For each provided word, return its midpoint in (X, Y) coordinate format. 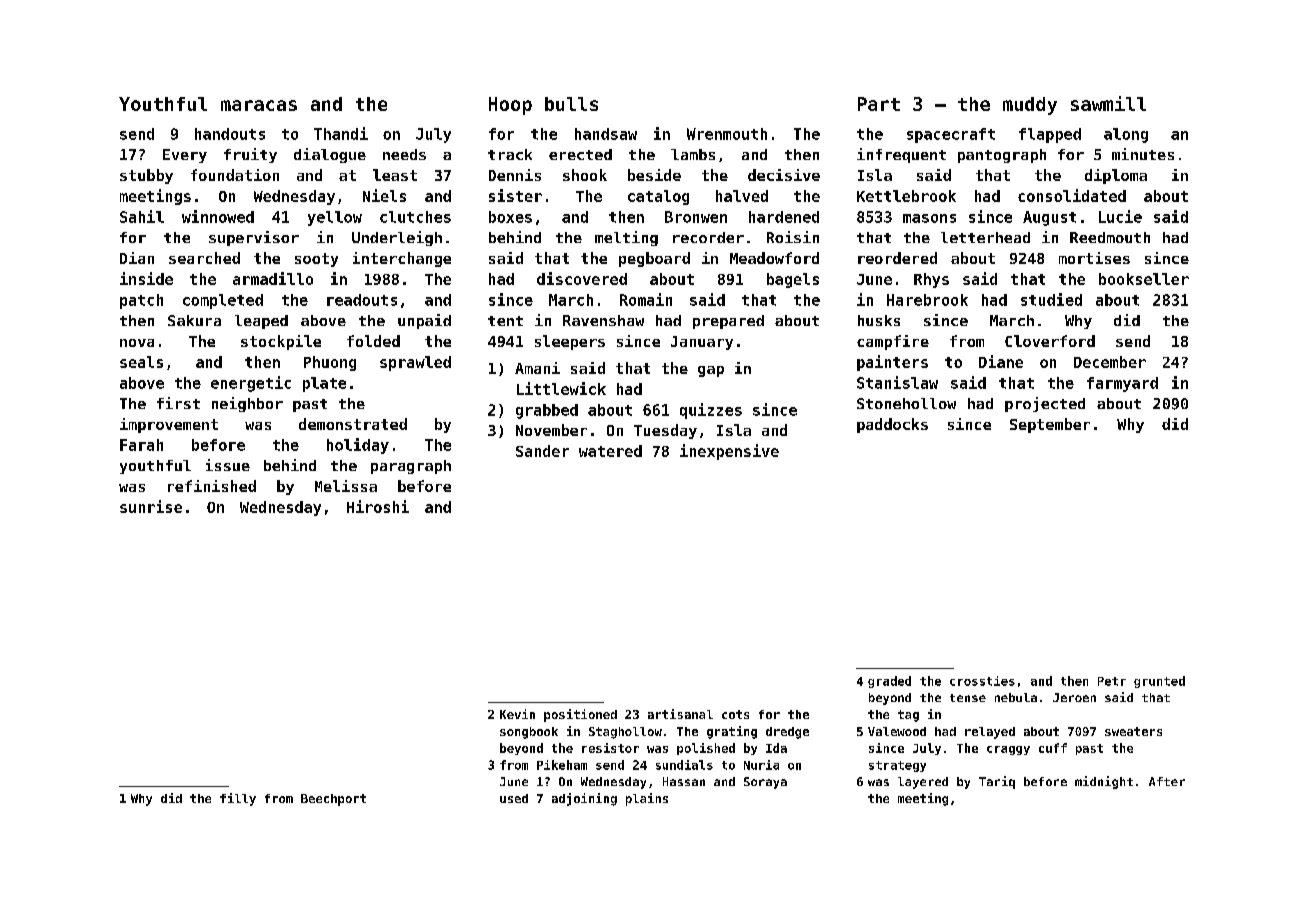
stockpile (281, 342)
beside (654, 175)
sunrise (151, 506)
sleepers (570, 342)
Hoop (510, 106)
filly (238, 799)
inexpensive (729, 452)
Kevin (517, 714)
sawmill (1108, 103)
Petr (1112, 681)
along (1126, 135)
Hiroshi (378, 506)
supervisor (254, 238)
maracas (259, 105)
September (1050, 425)
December (1110, 362)
